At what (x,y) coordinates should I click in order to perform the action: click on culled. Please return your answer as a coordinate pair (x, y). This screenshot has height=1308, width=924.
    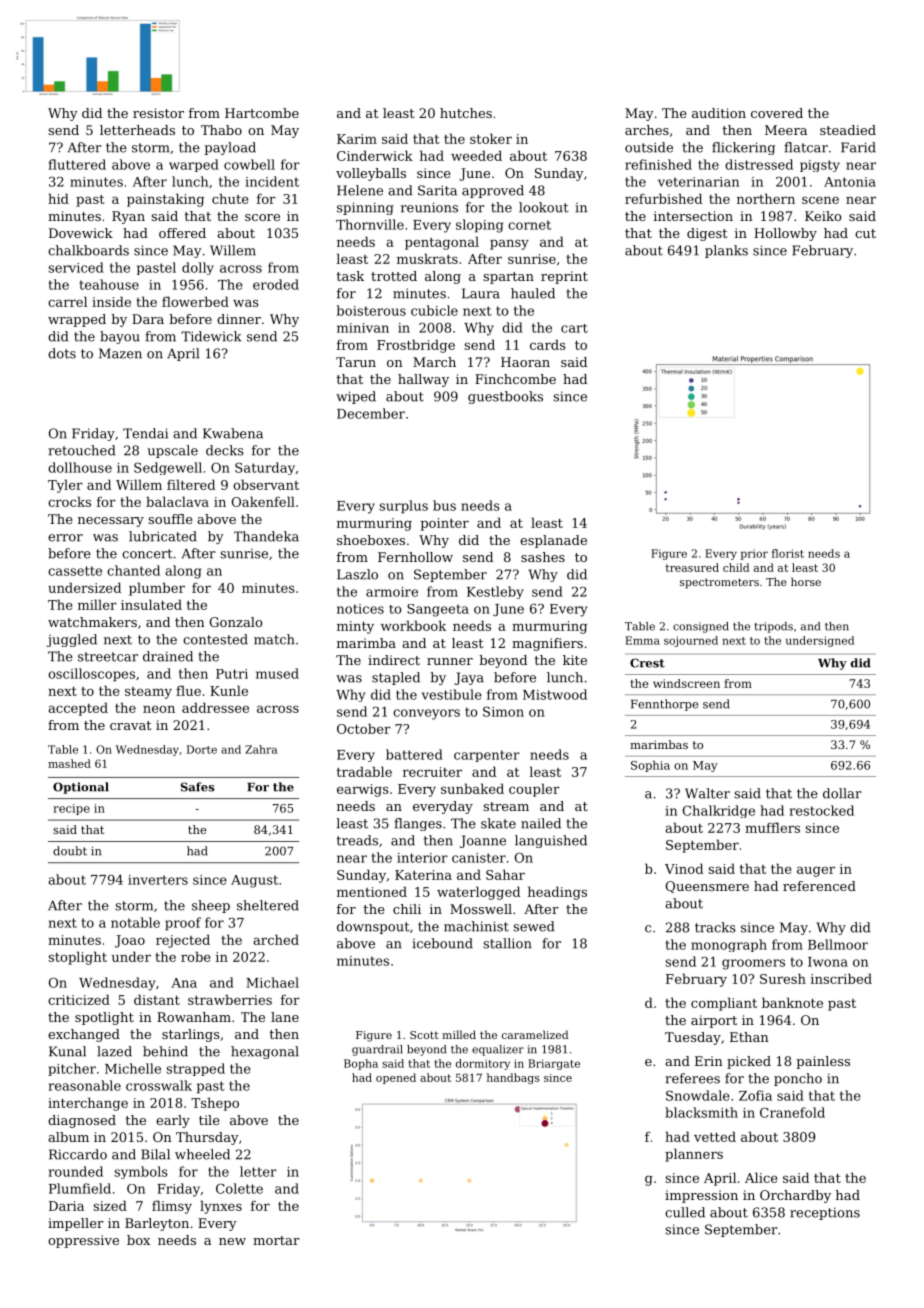
    Looking at the image, I should click on (685, 1212).
